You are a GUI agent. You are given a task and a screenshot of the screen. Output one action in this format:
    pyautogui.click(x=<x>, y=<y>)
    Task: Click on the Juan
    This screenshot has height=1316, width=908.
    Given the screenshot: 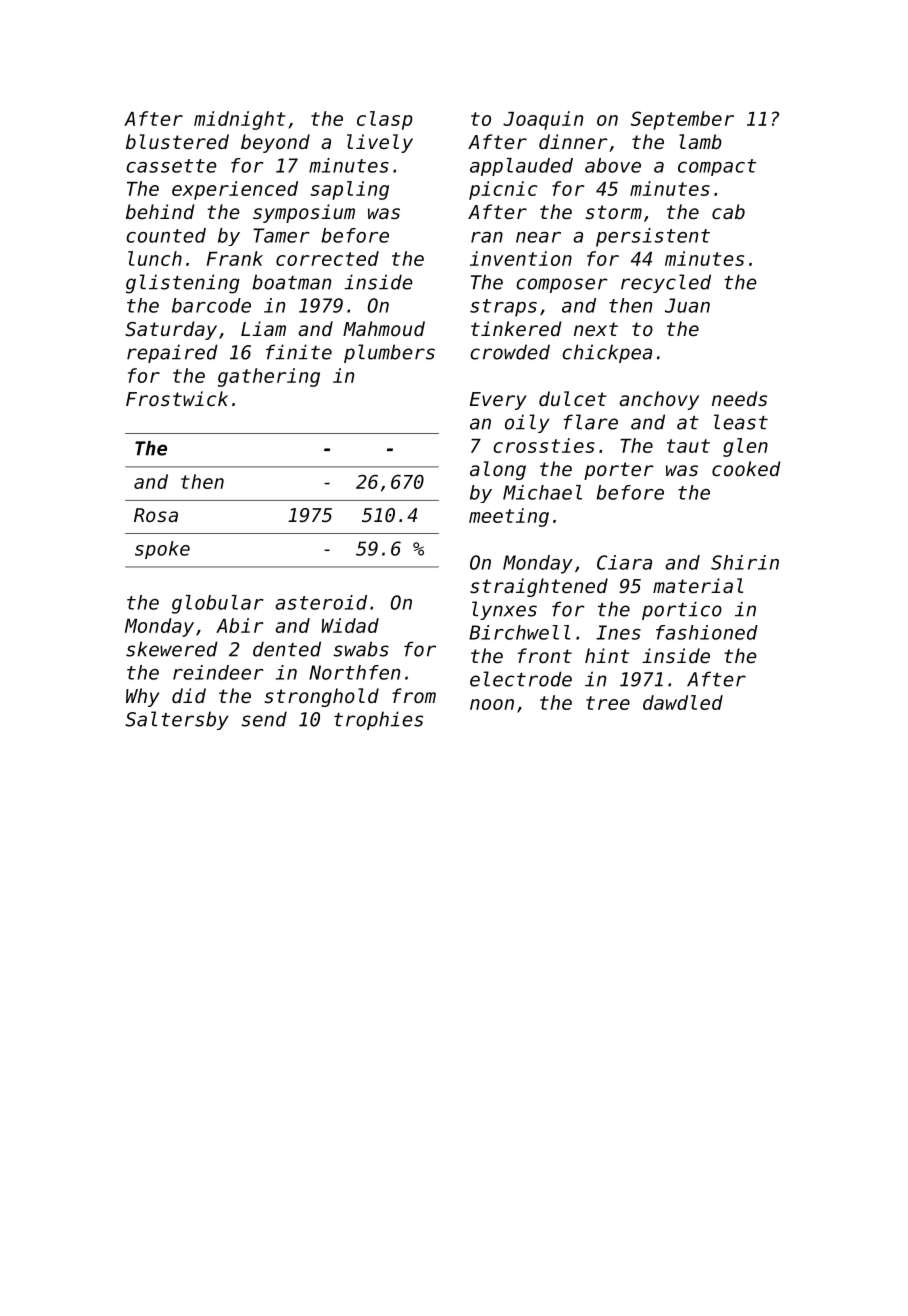 What is the action you would take?
    pyautogui.click(x=687, y=305)
